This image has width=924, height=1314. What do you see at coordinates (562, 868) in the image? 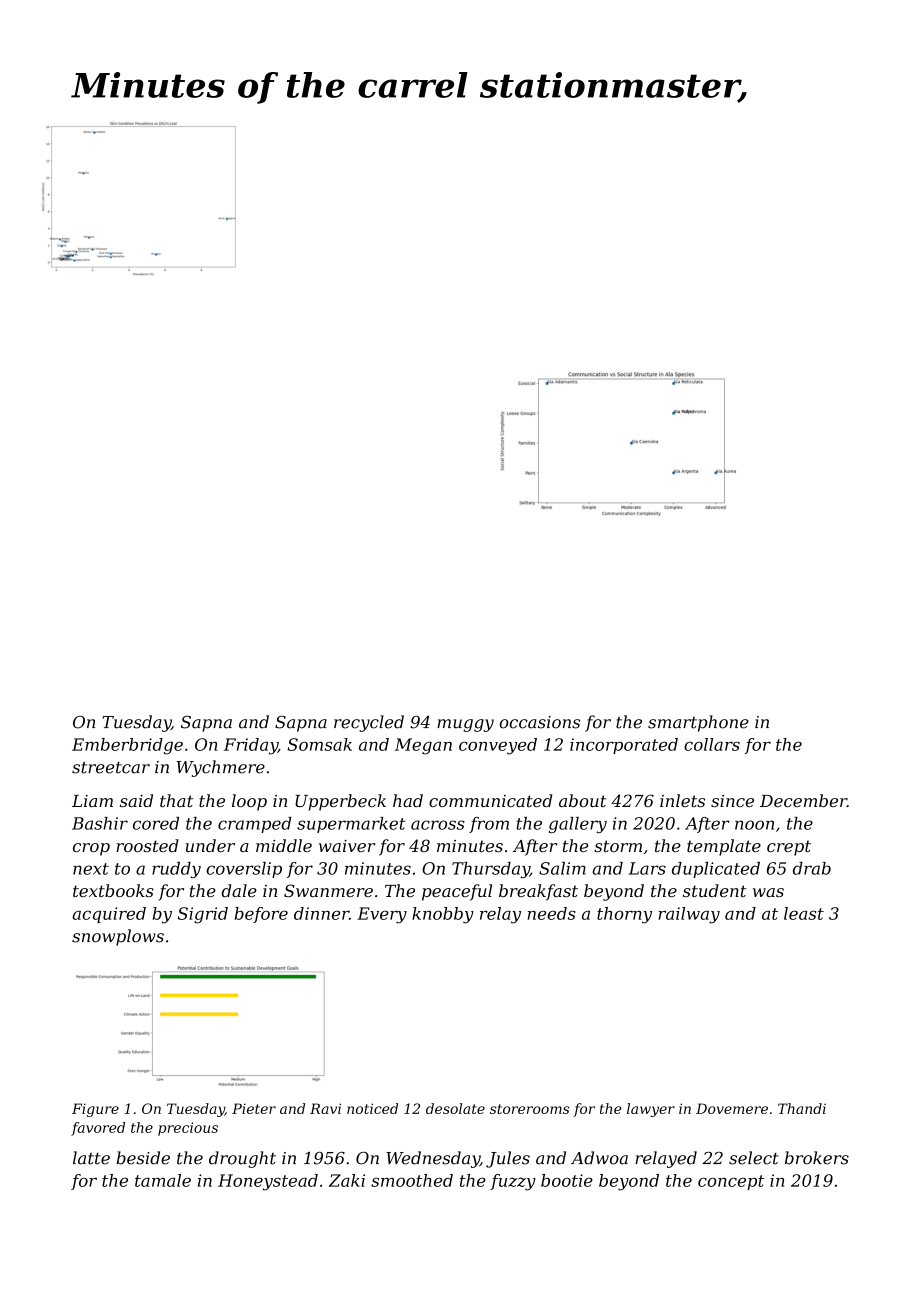
I see `Salim` at bounding box center [562, 868].
